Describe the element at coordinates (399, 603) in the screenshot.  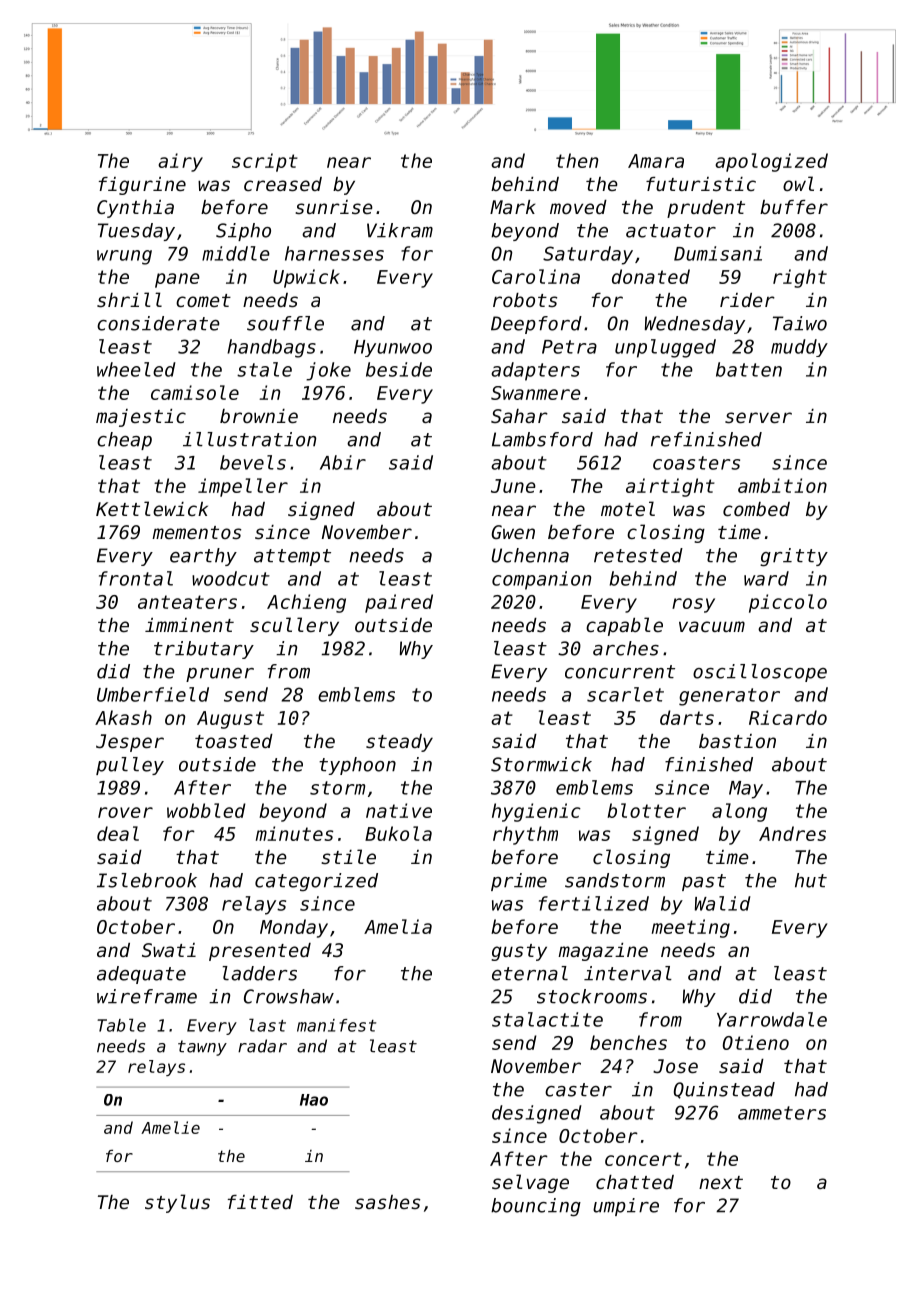
I see `paired` at that location.
